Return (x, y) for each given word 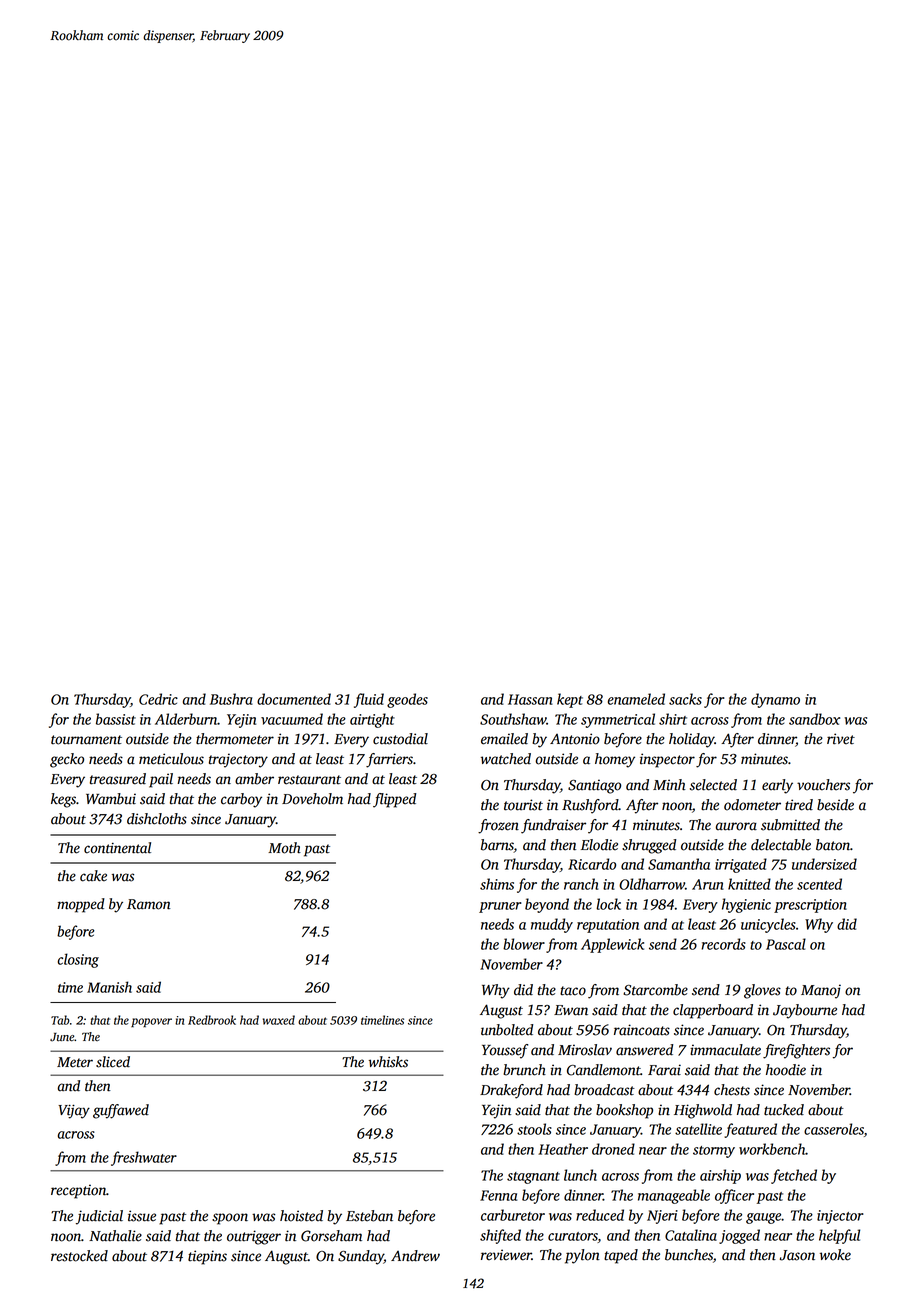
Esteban (369, 1216)
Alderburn (186, 719)
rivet (841, 739)
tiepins (207, 1257)
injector (840, 1217)
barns (497, 845)
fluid (369, 700)
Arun (708, 884)
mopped (81, 905)
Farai (664, 1070)
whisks (388, 1062)
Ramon (149, 904)
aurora (736, 826)
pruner (500, 907)
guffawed (121, 1111)
